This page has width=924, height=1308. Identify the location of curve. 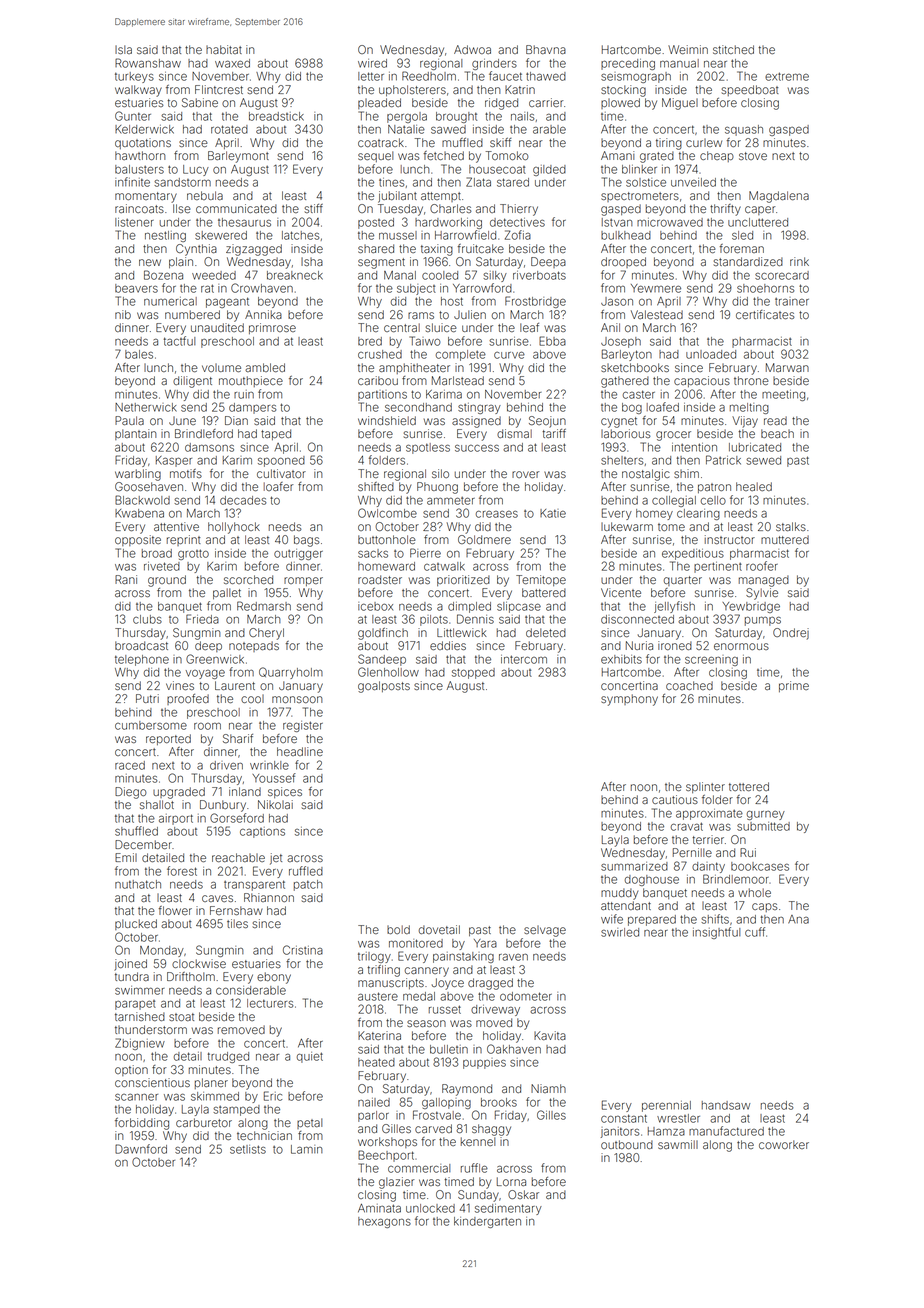
(509, 355).
